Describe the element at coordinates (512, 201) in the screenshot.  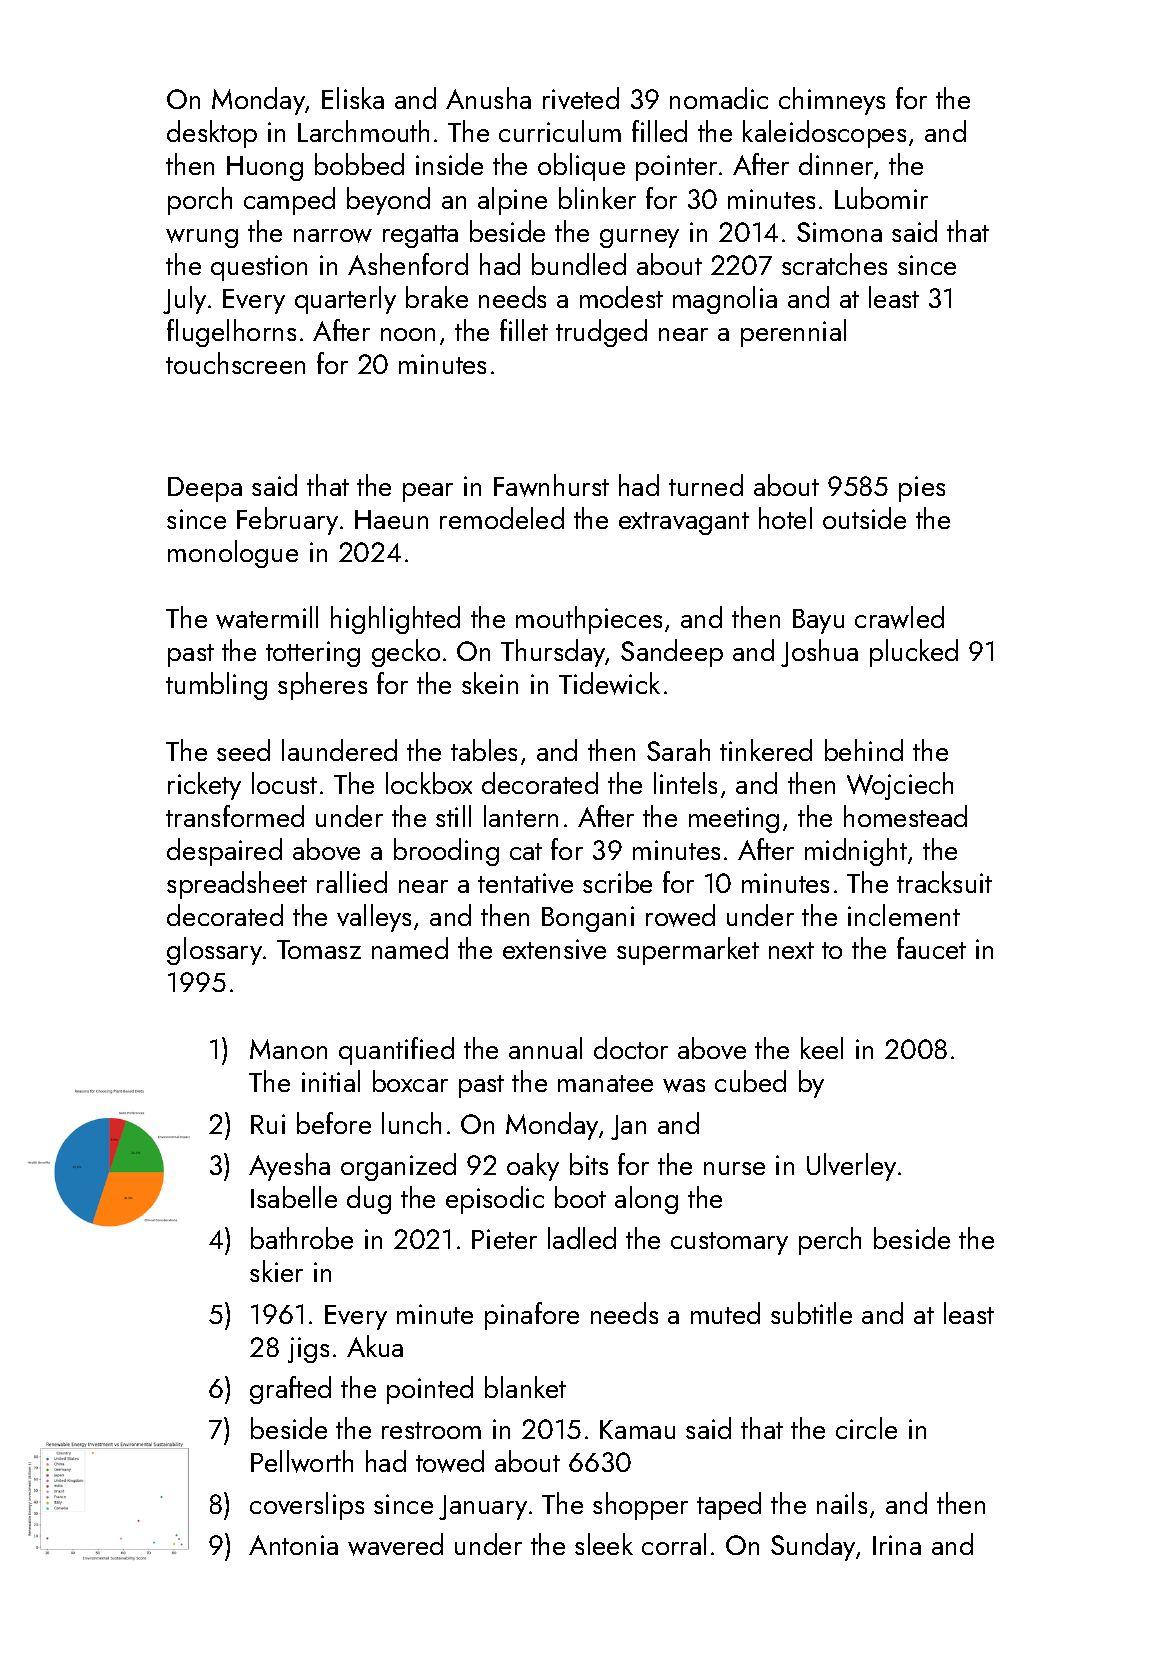
I see `alpine` at that location.
